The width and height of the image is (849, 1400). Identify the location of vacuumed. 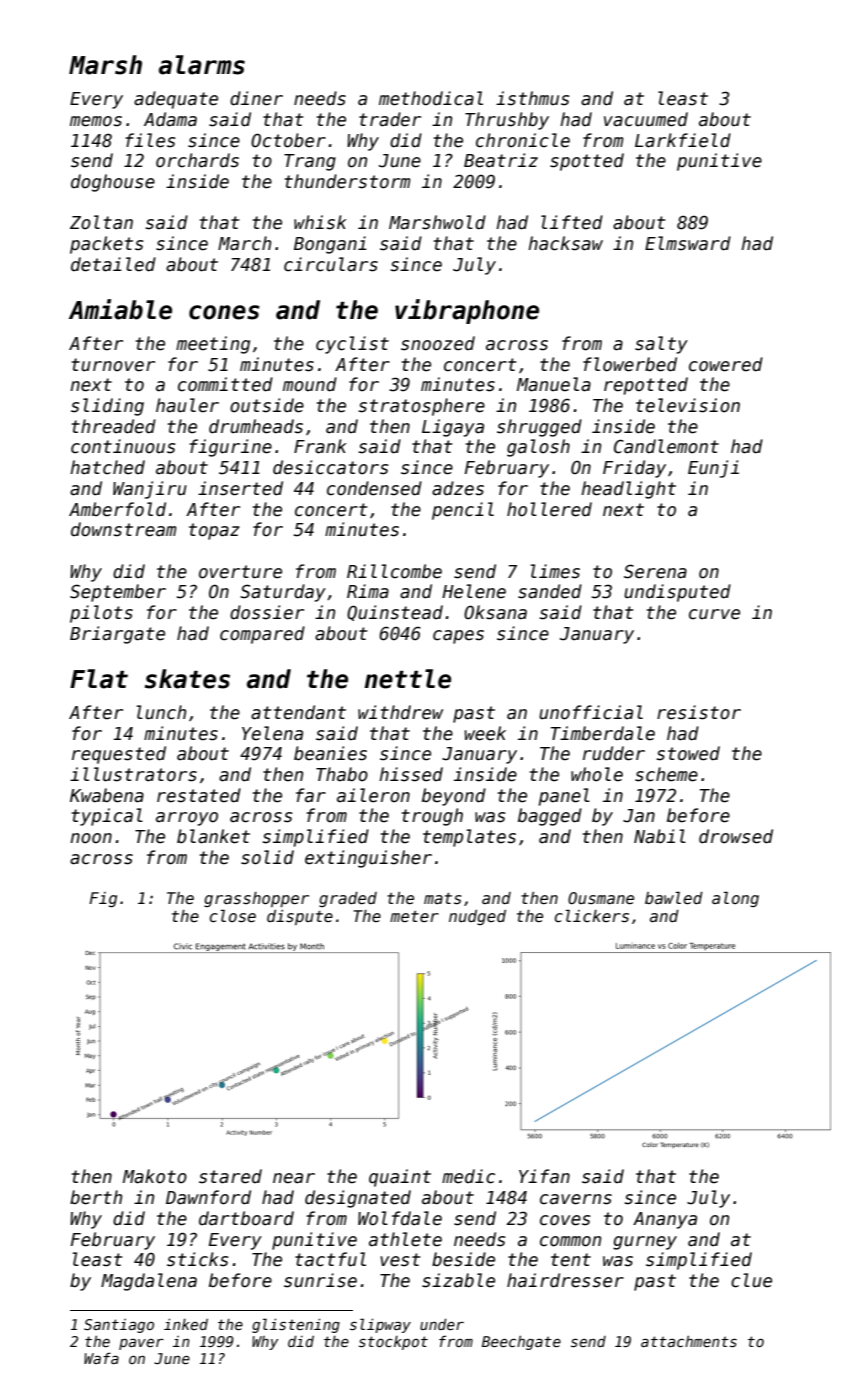
(646, 119).
